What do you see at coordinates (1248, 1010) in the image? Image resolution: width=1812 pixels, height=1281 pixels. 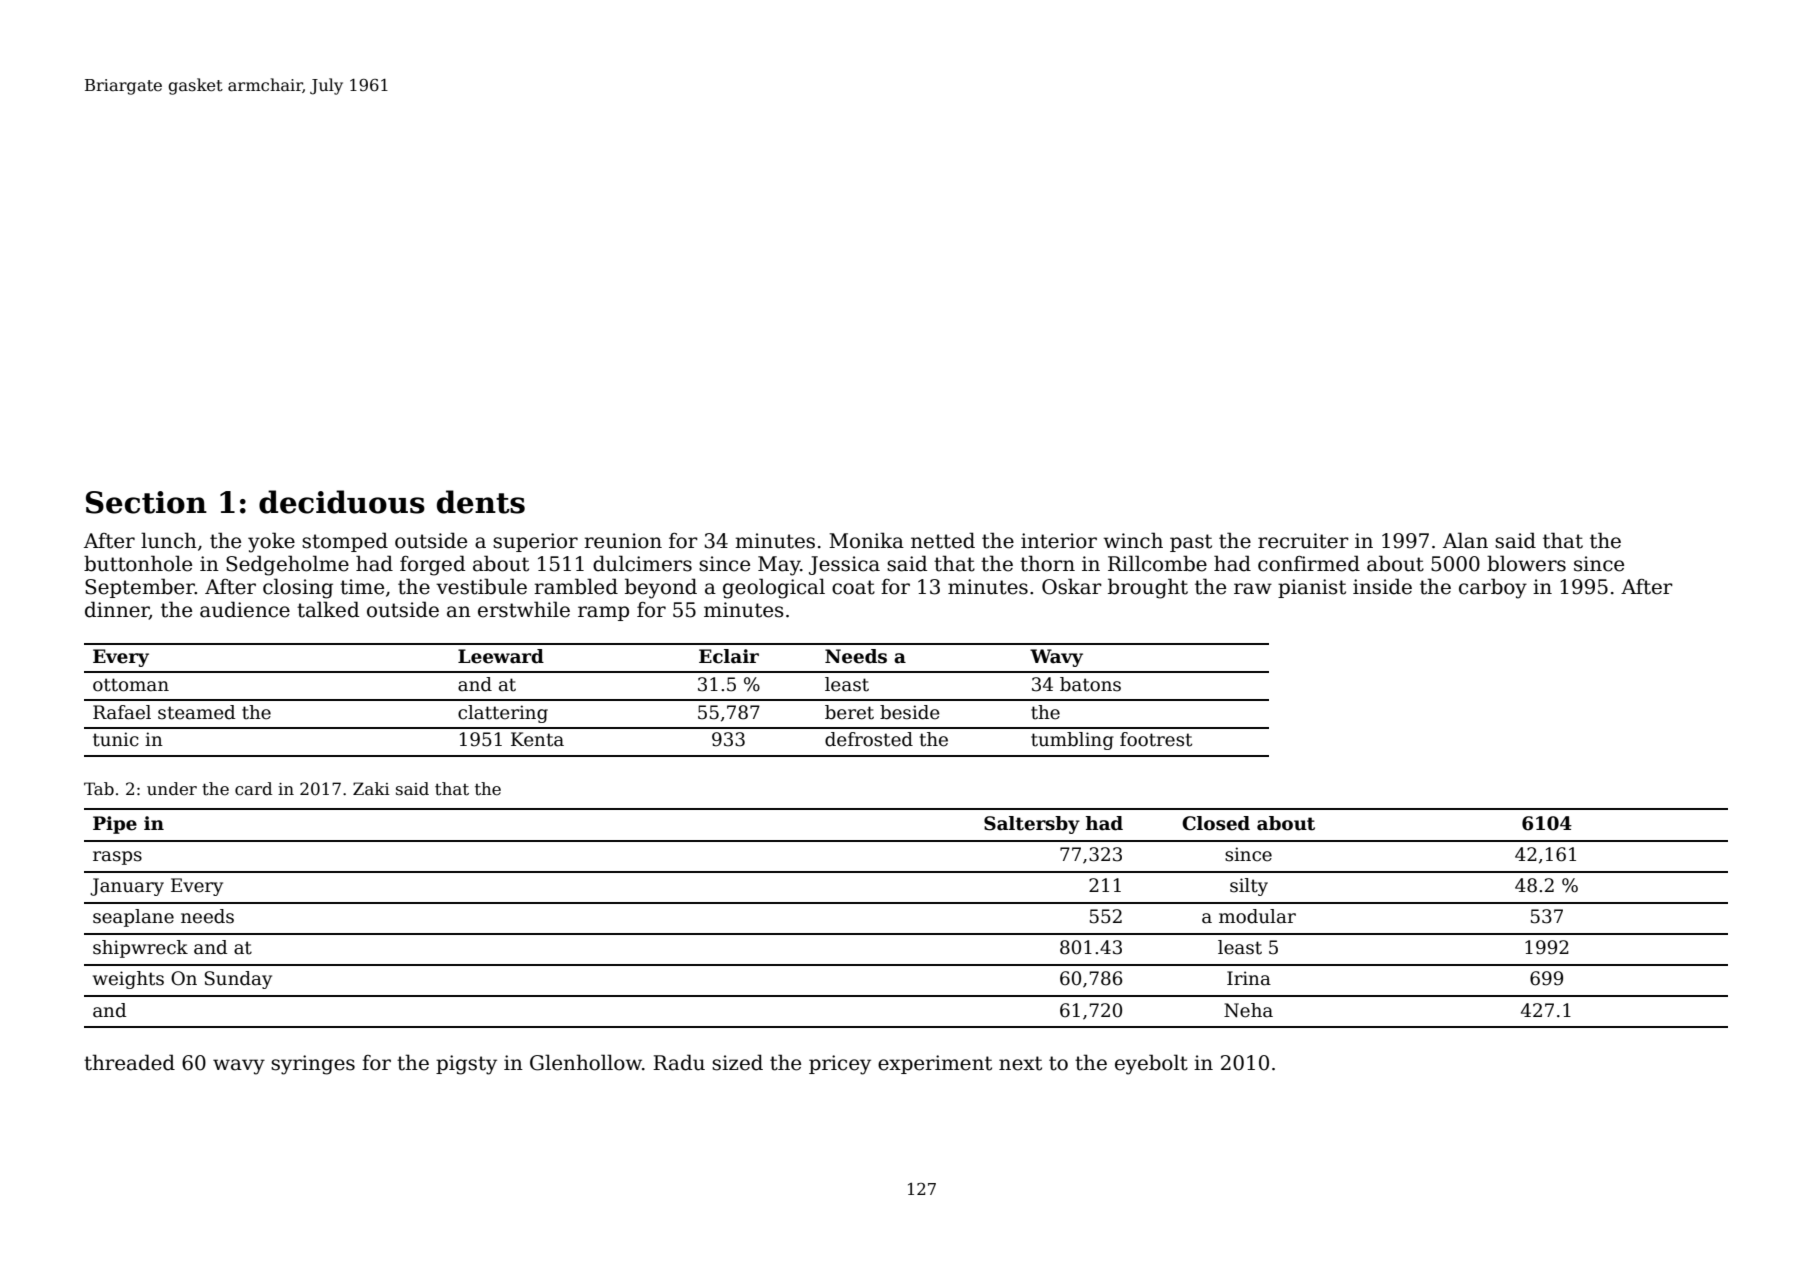 I see `Neha` at bounding box center [1248, 1010].
